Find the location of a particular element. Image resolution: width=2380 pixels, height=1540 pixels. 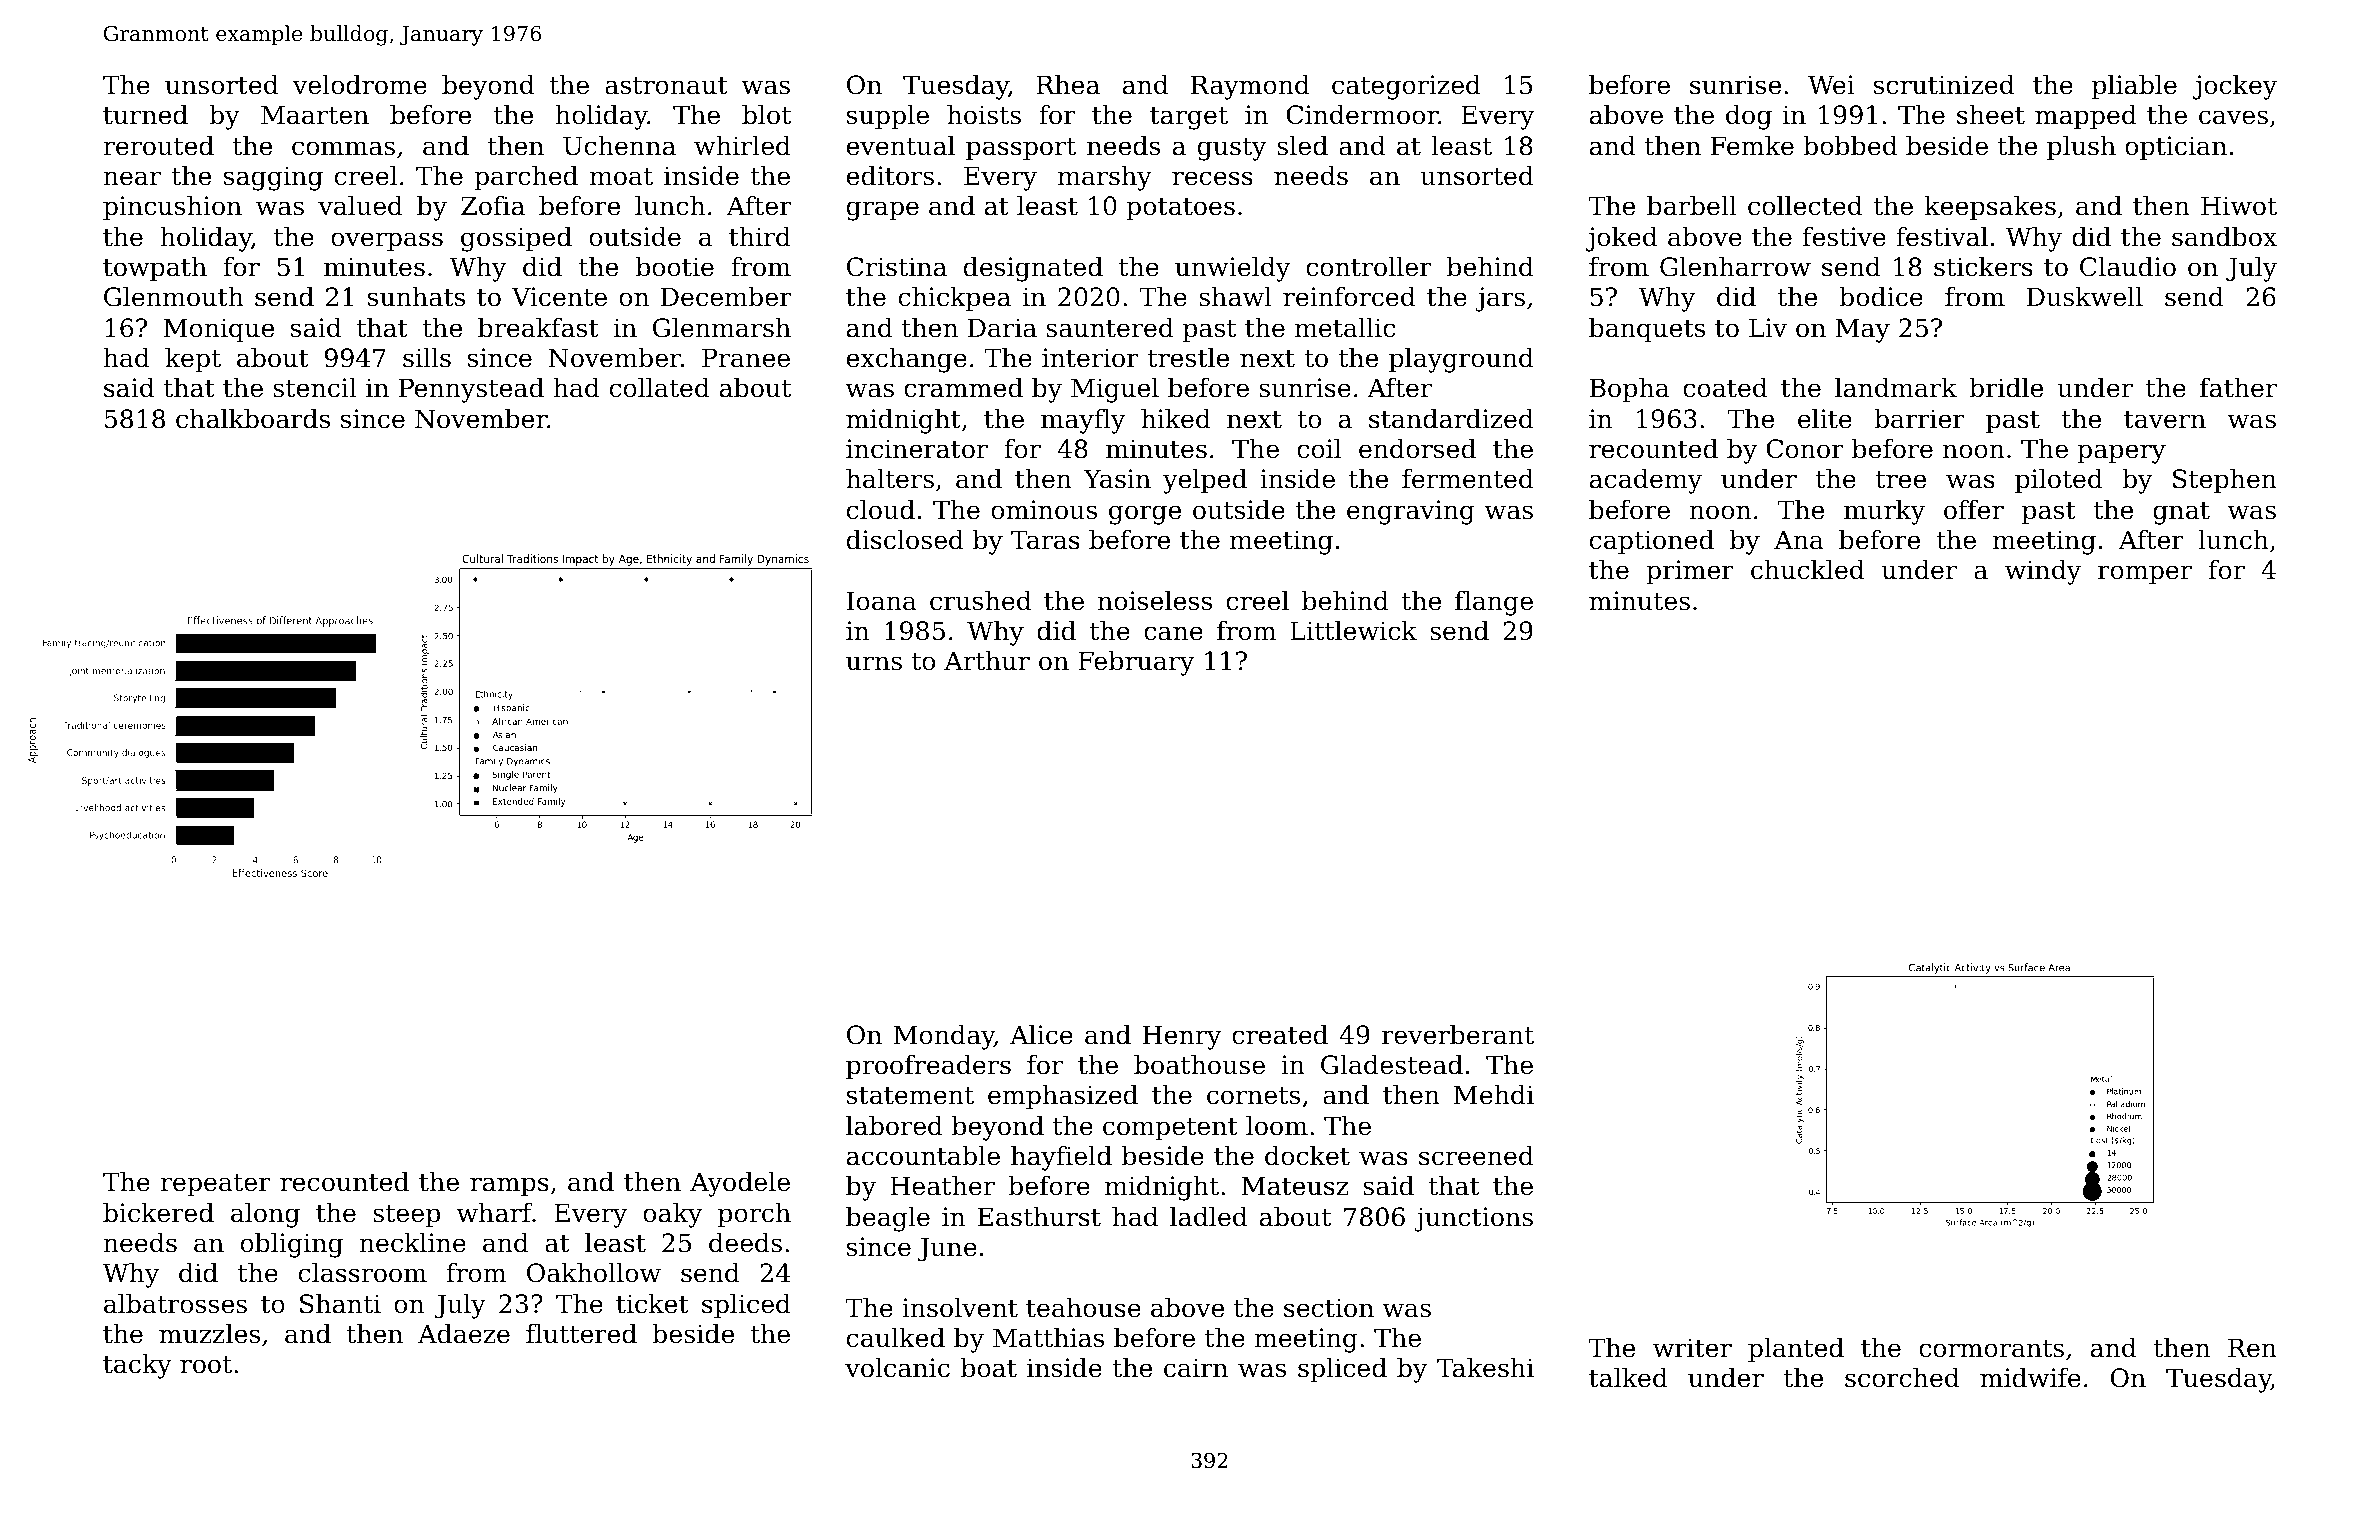

root is located at coordinates (206, 1365).
